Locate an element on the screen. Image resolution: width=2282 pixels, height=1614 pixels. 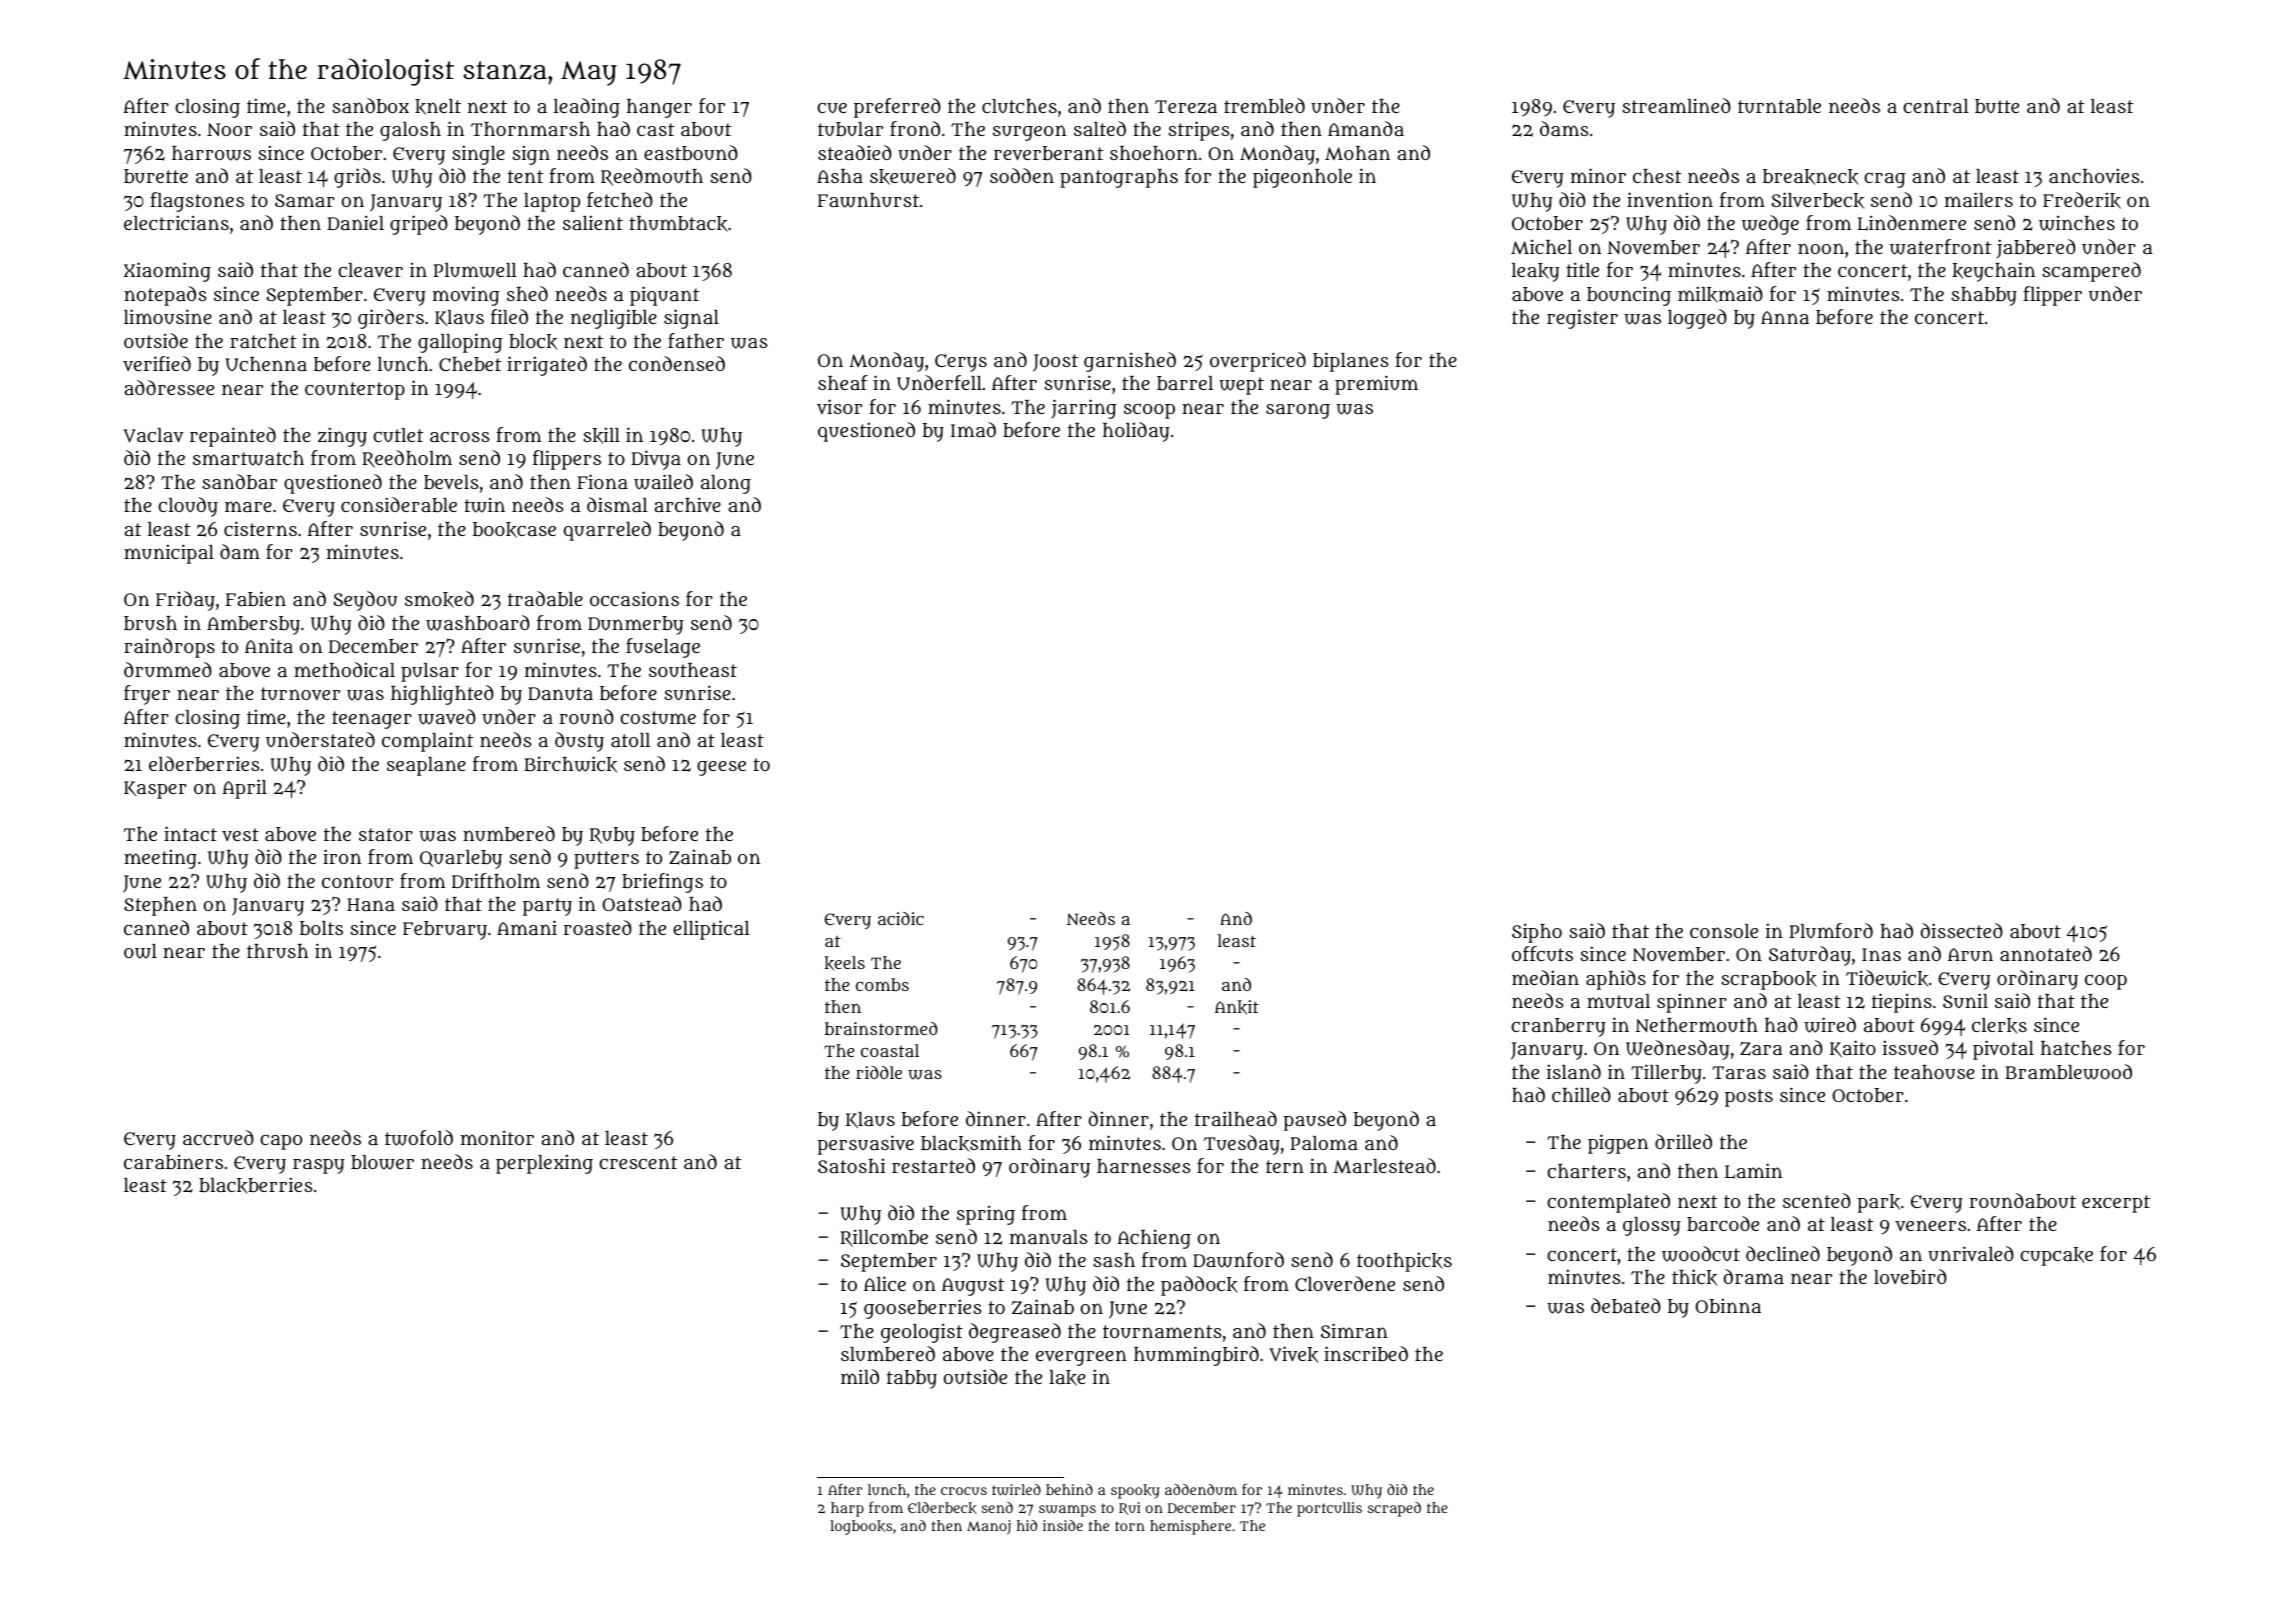
sarong is located at coordinates (1298, 411).
